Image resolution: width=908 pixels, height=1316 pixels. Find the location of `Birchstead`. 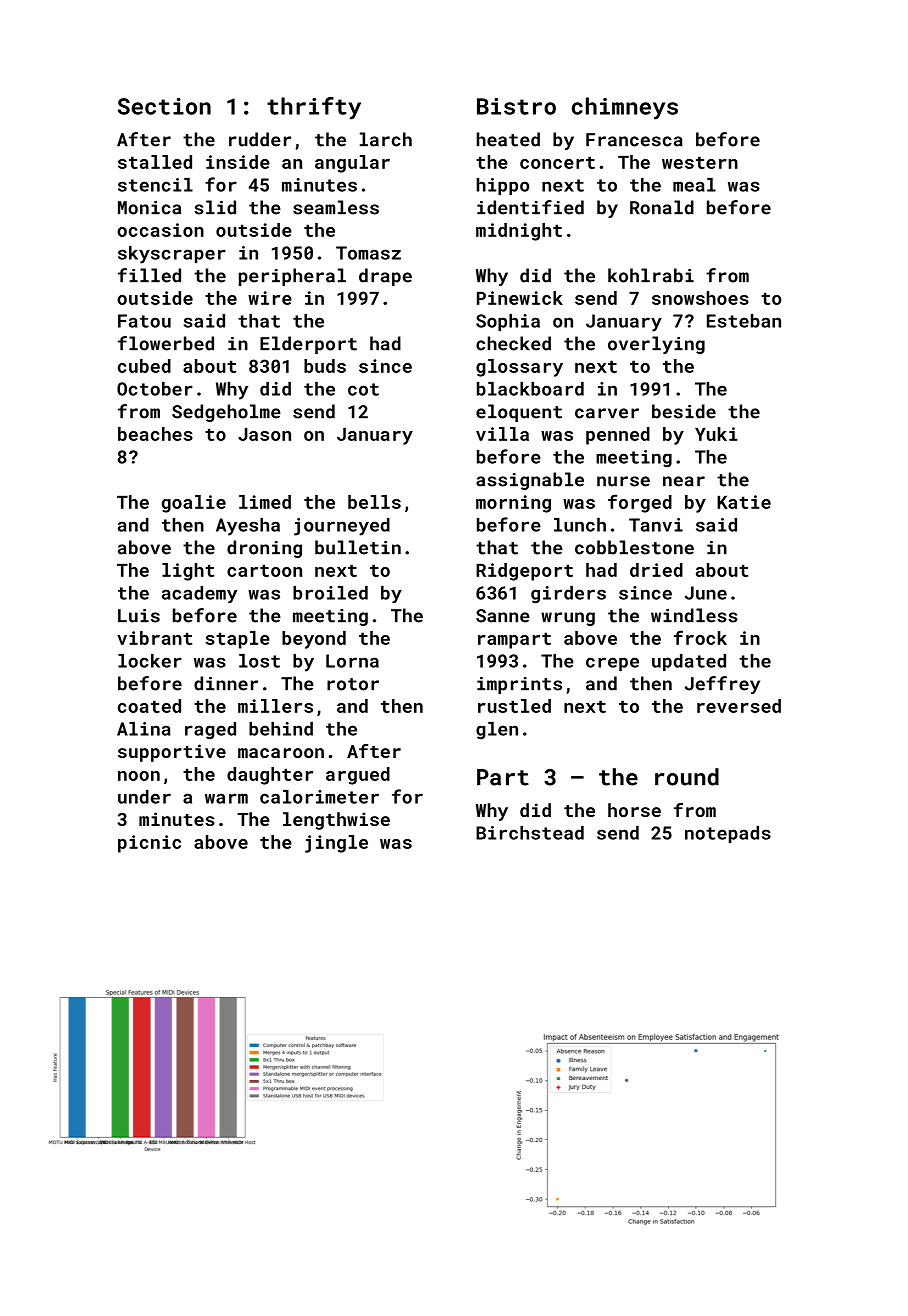

Birchstead is located at coordinates (530, 833).
